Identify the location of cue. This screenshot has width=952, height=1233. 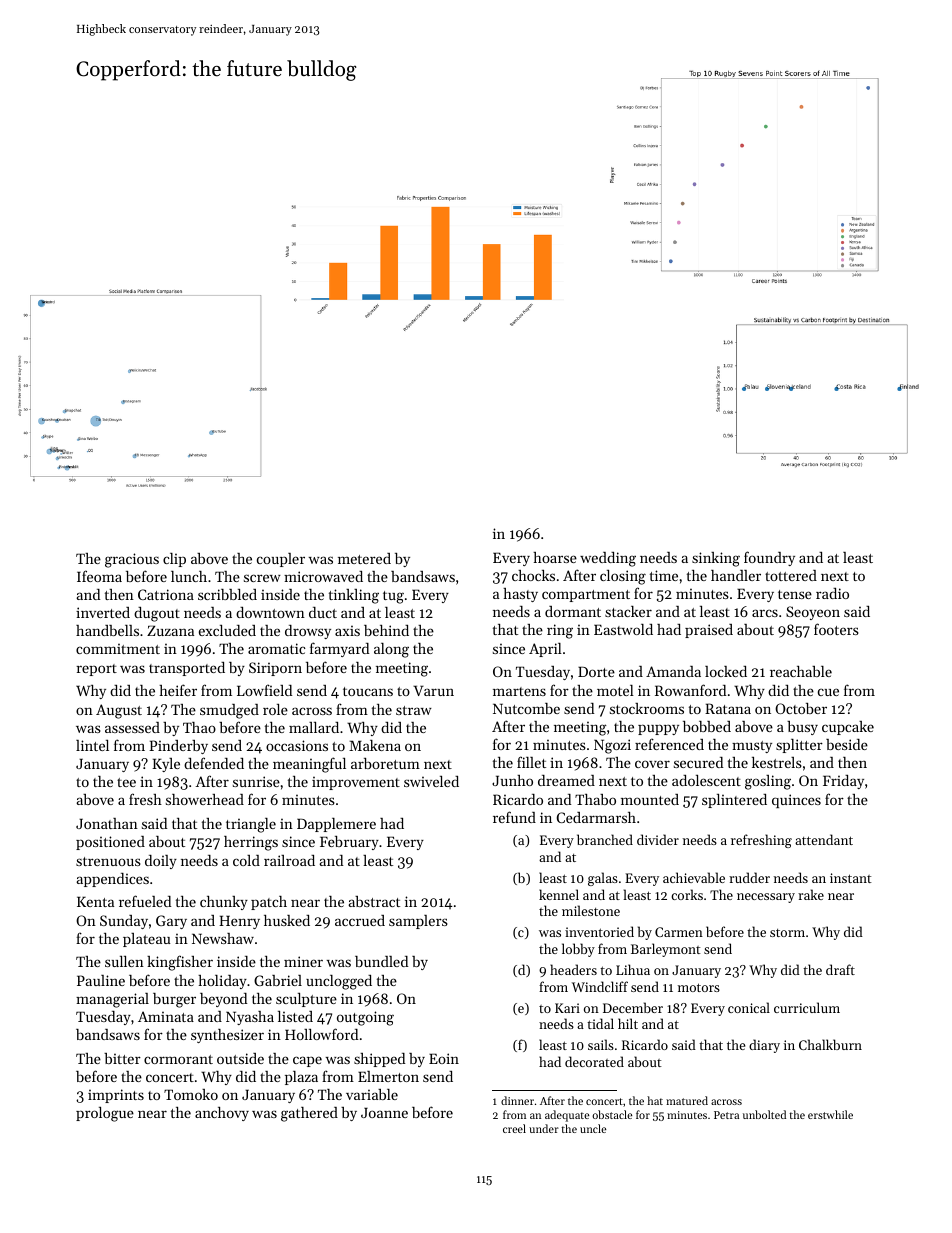
(828, 692).
